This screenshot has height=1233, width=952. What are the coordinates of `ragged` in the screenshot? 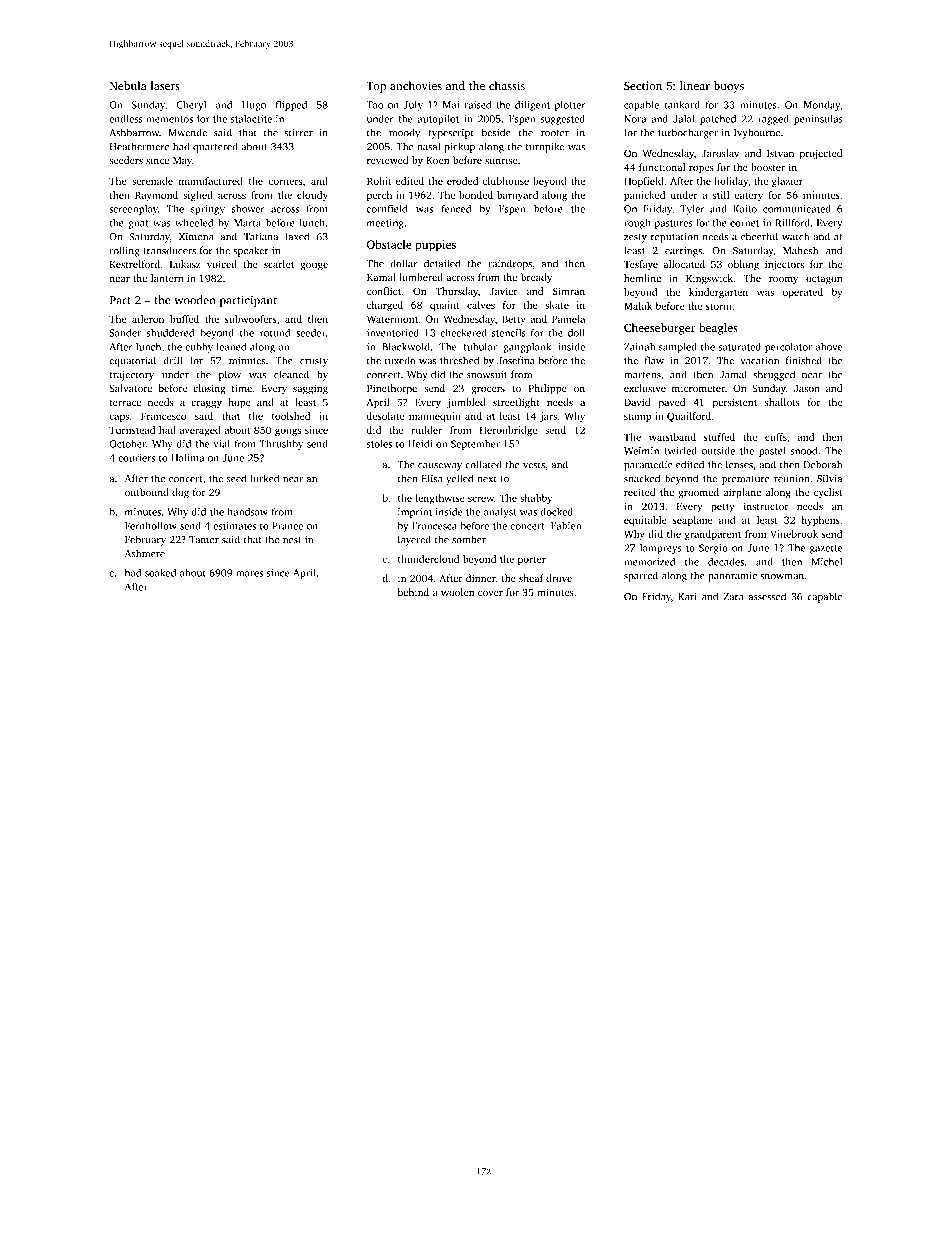 It's located at (773, 120).
